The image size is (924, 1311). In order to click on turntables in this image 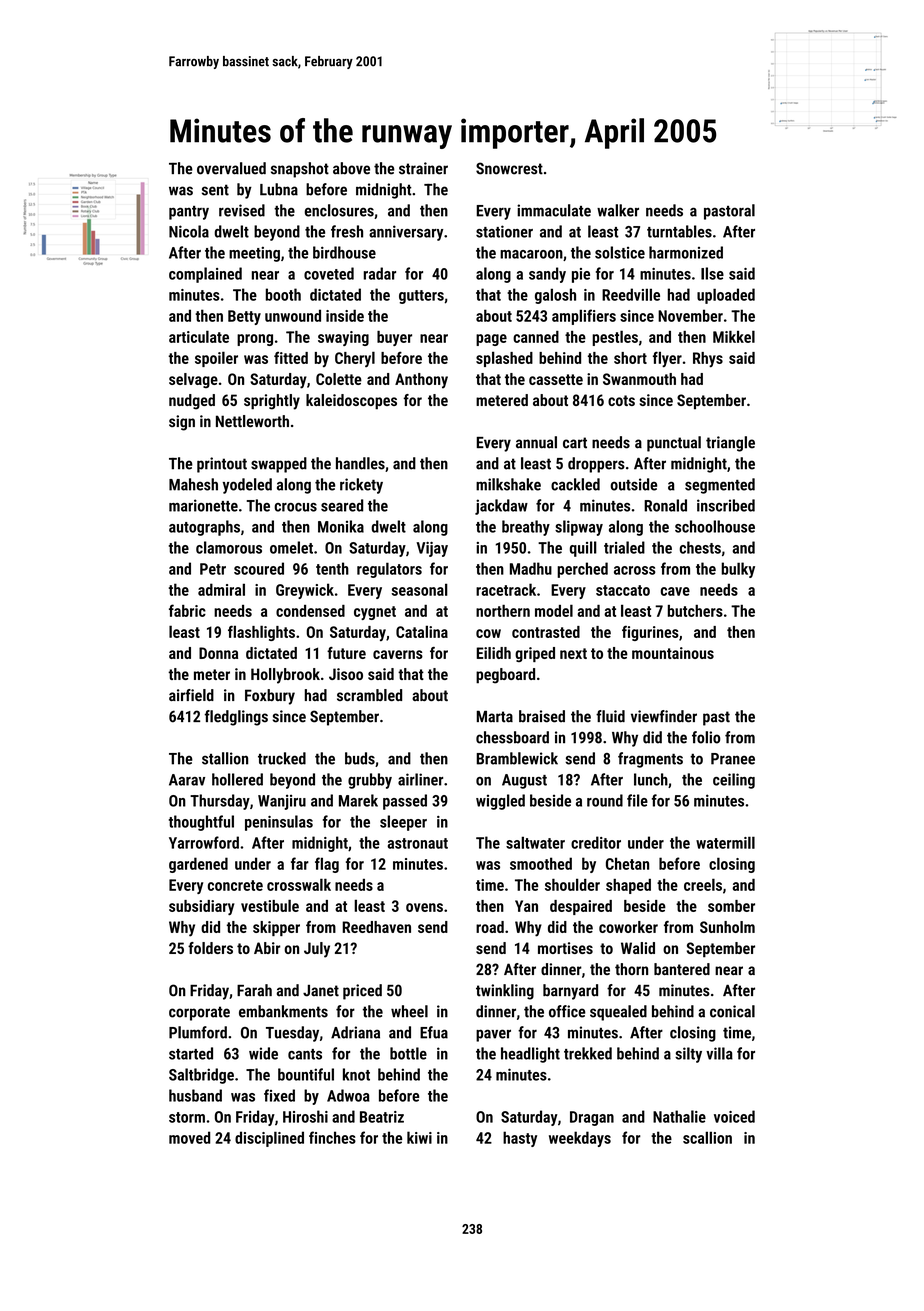, I will do `click(679, 231)`.
